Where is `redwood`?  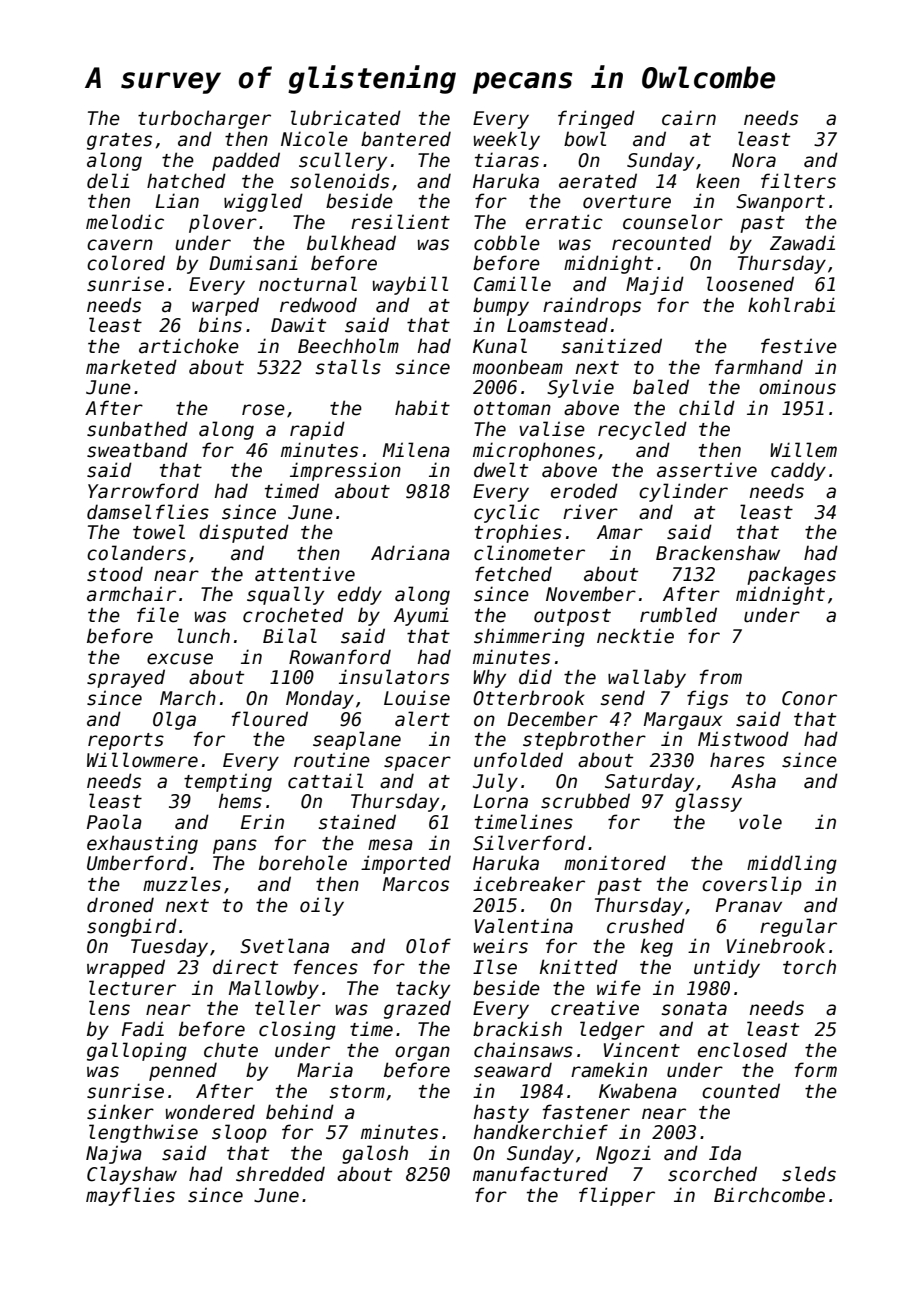 redwood is located at coordinates (318, 305).
